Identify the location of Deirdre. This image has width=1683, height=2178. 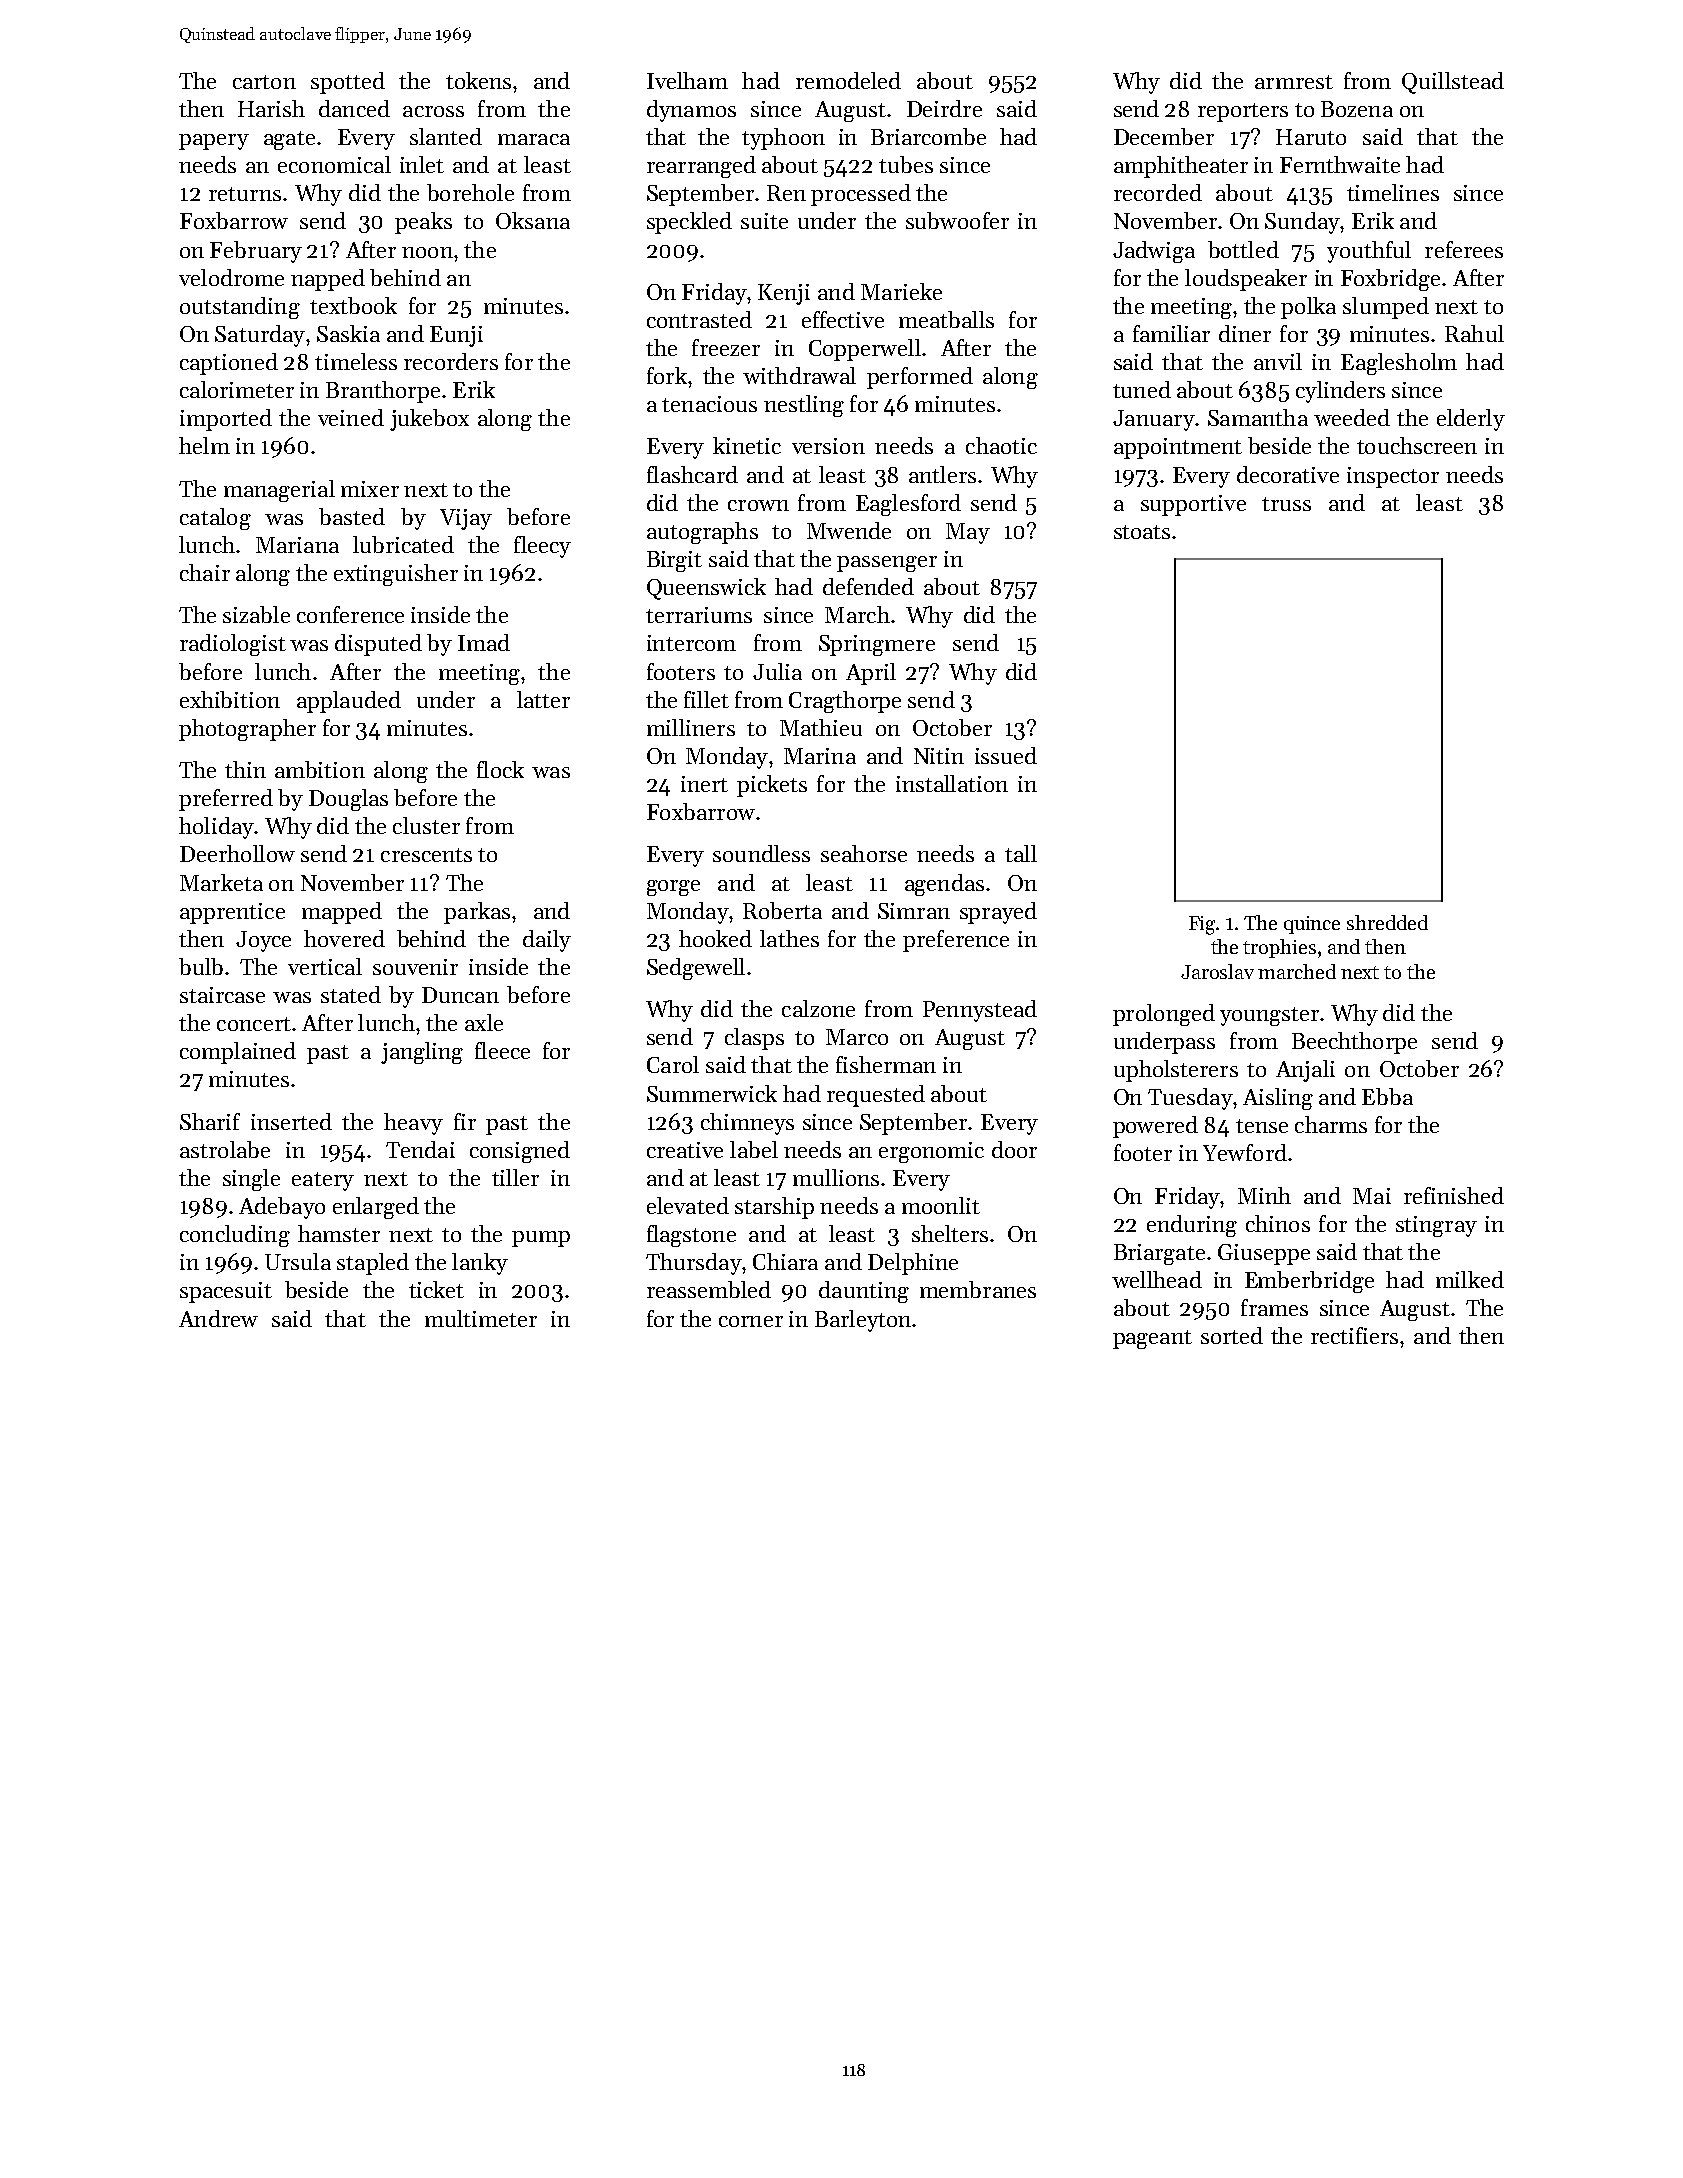
(944, 108).
